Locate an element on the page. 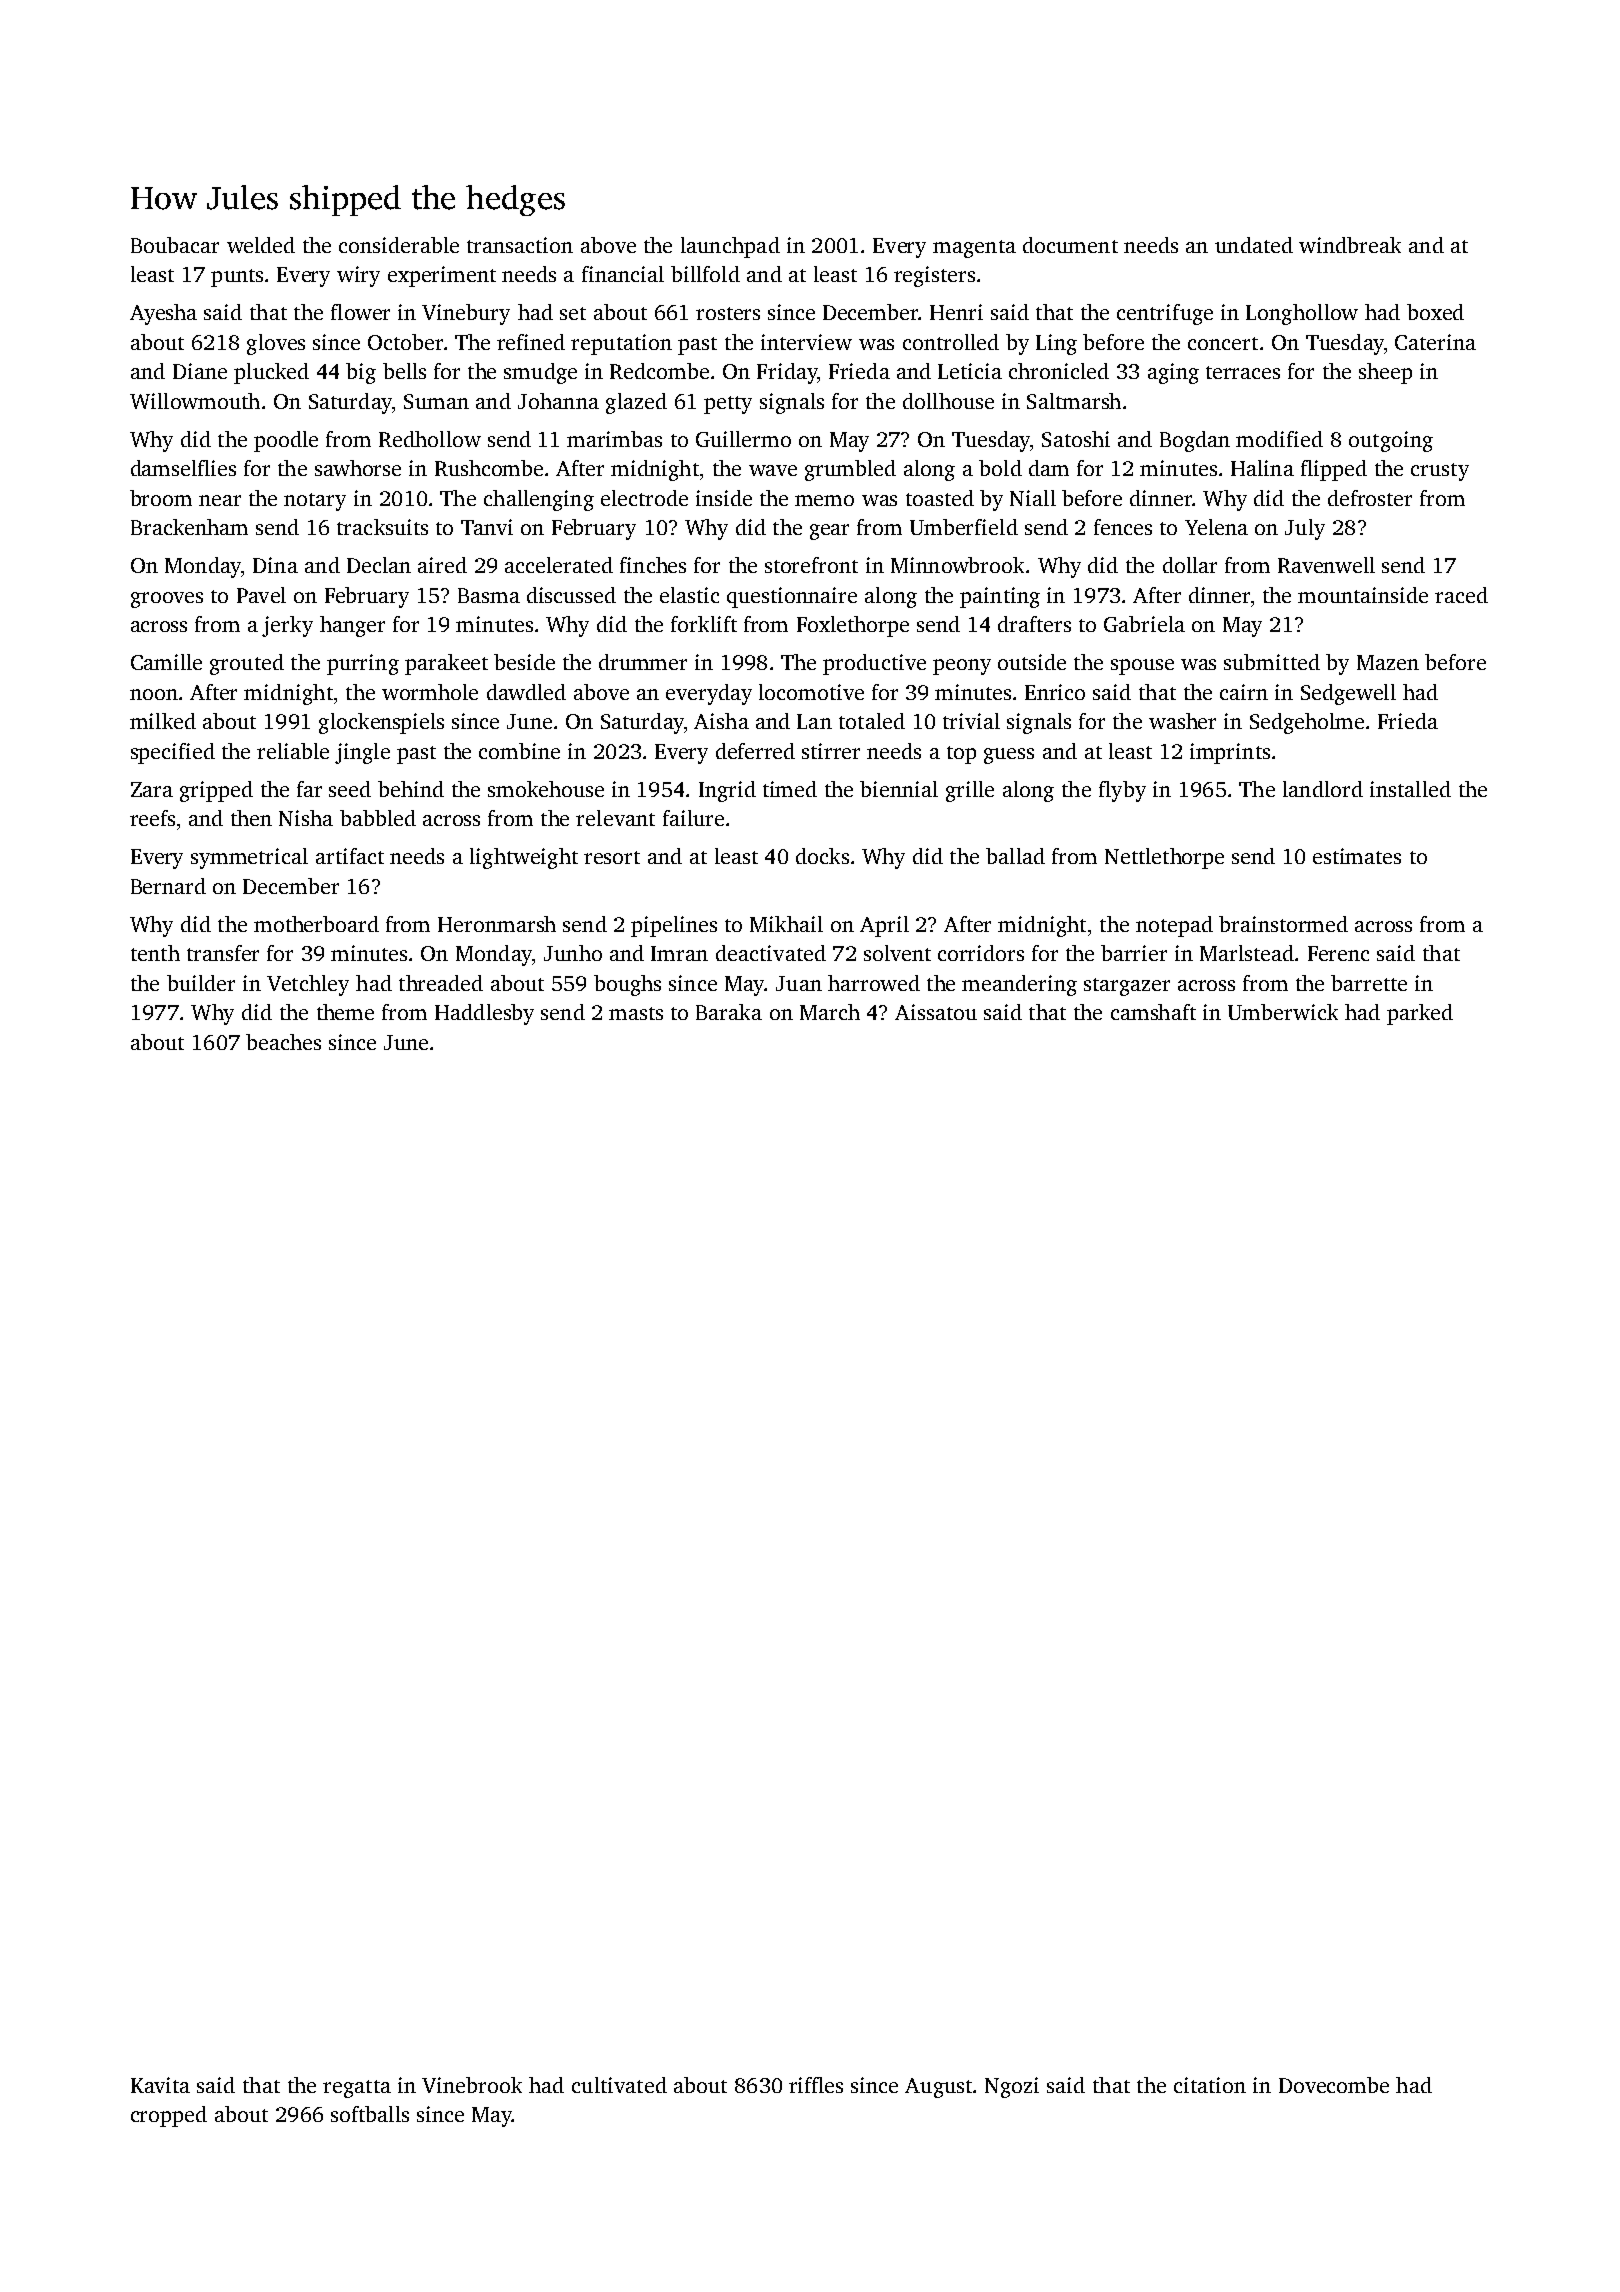 Image resolution: width=1620 pixels, height=2292 pixels. Foxlethorpe is located at coordinates (853, 626).
